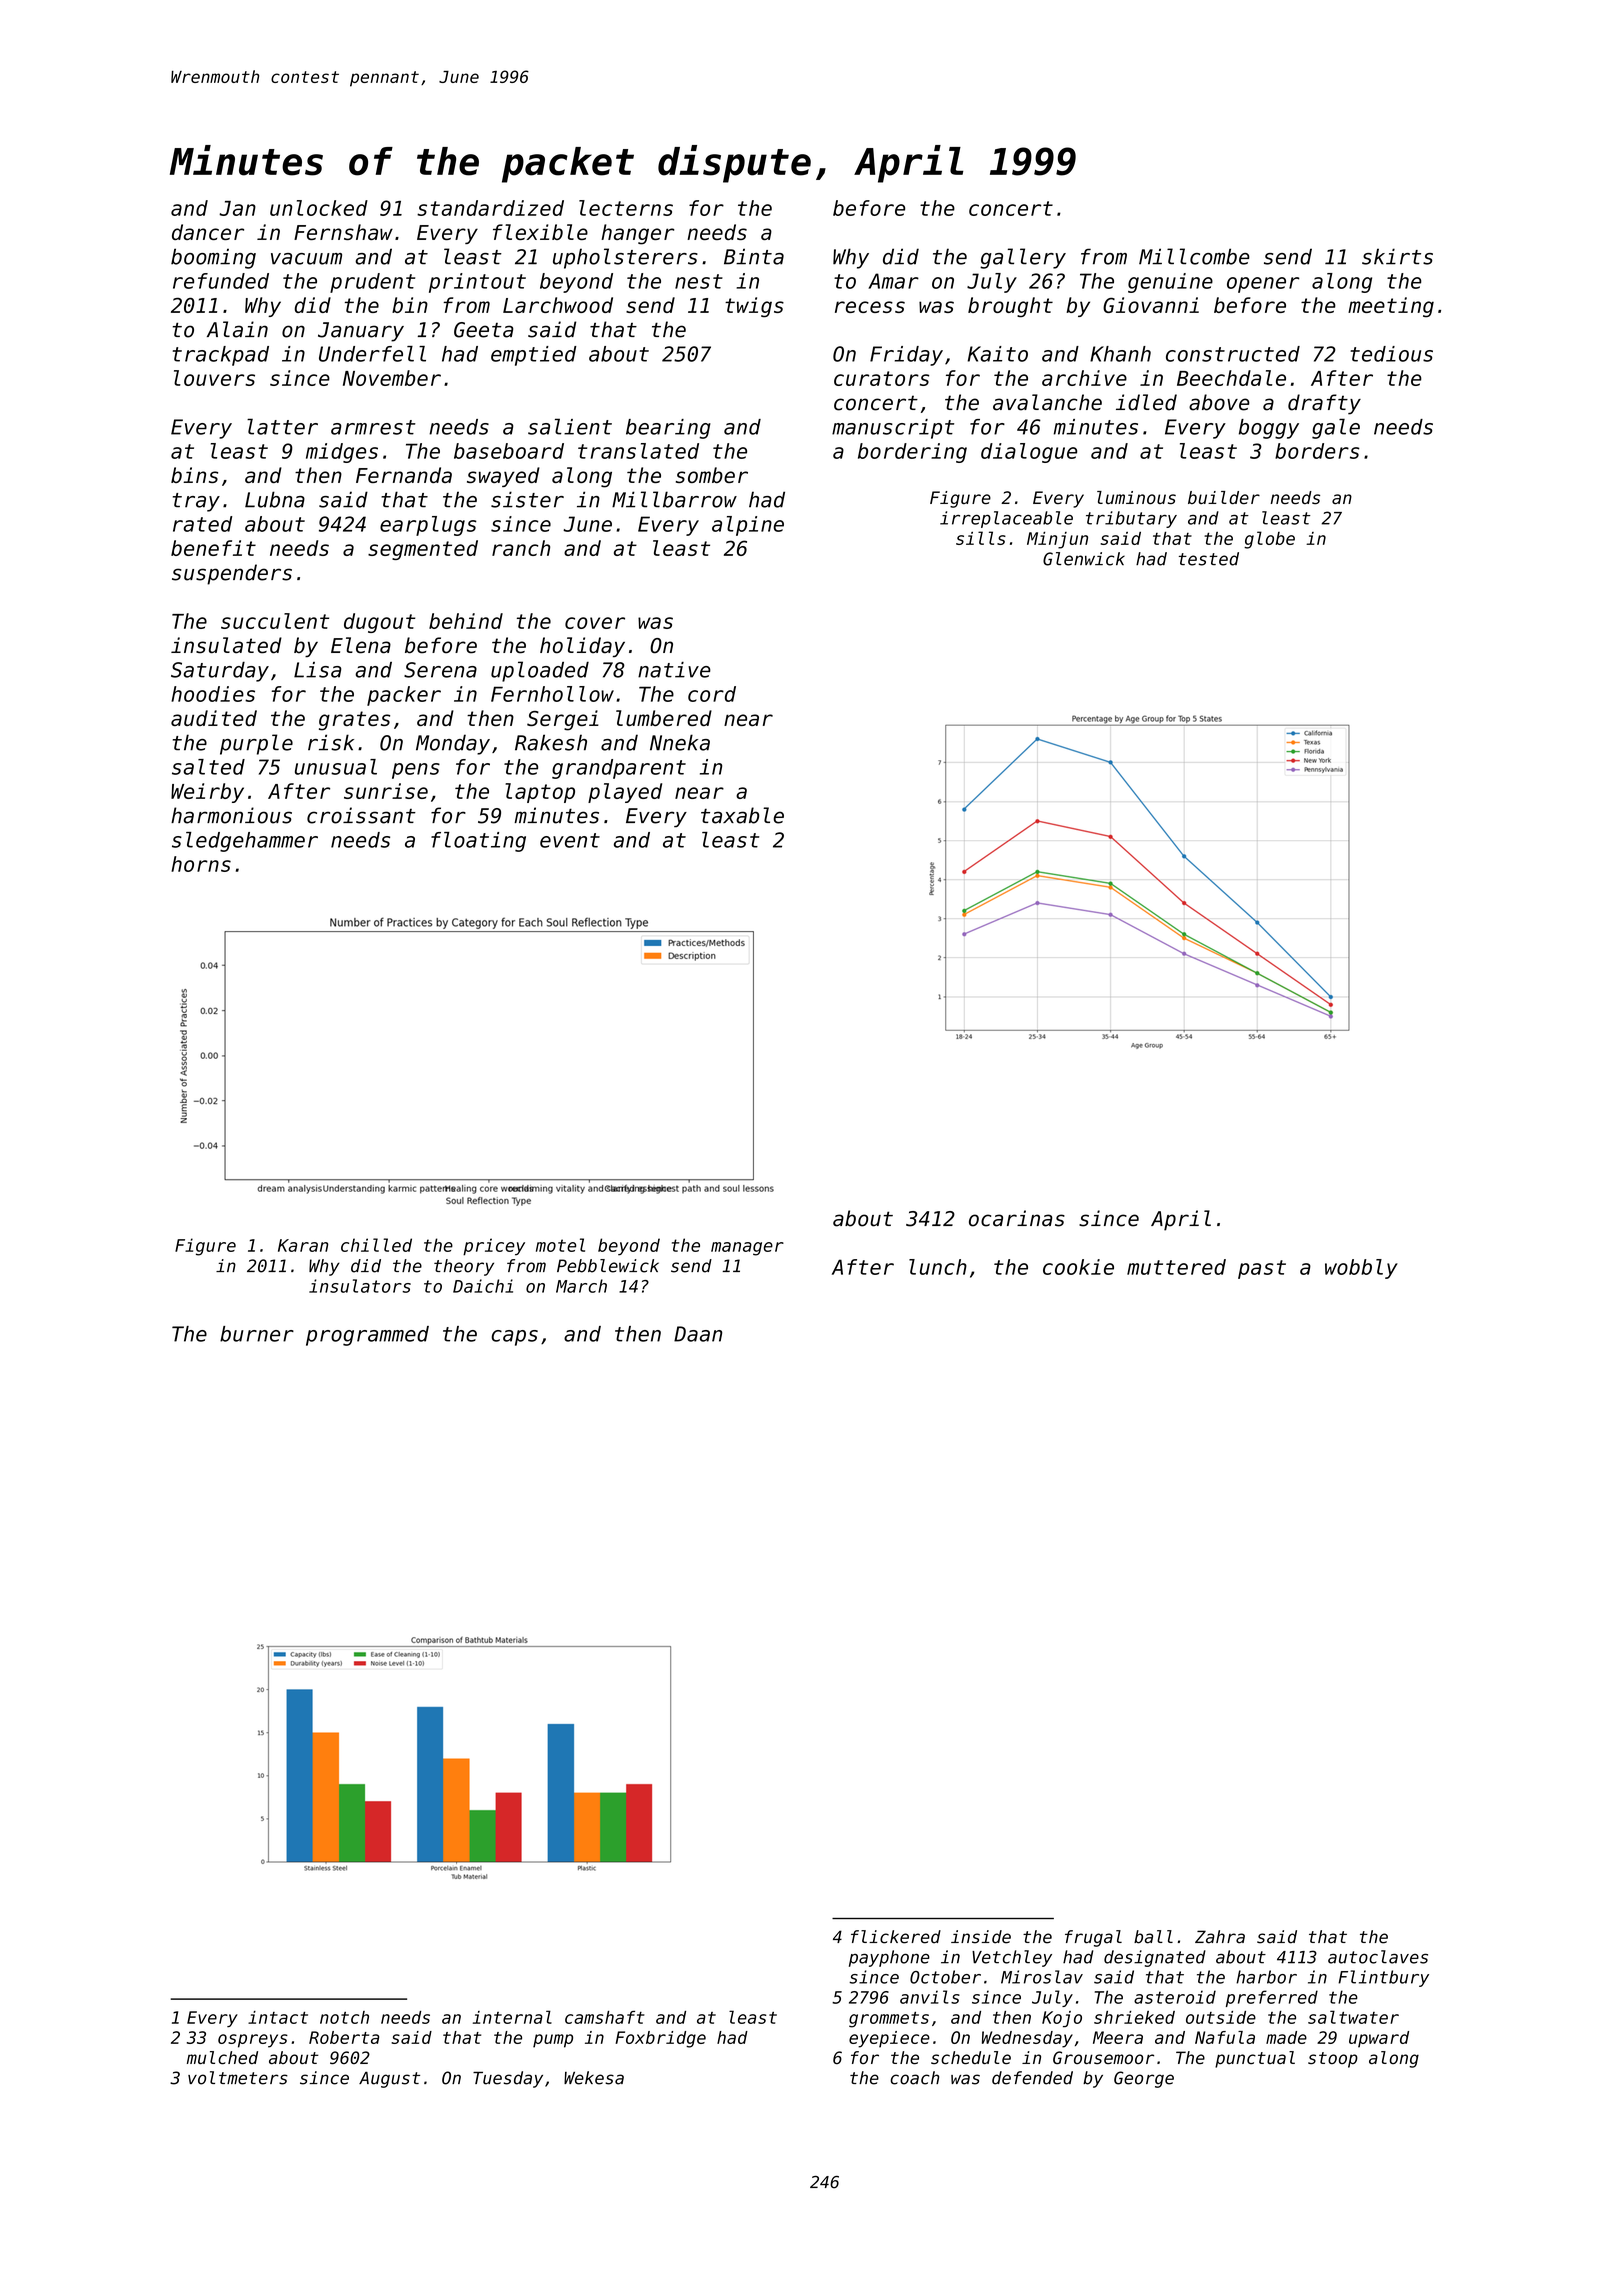  Describe the element at coordinates (668, 429) in the screenshot. I see `bearing` at that location.
